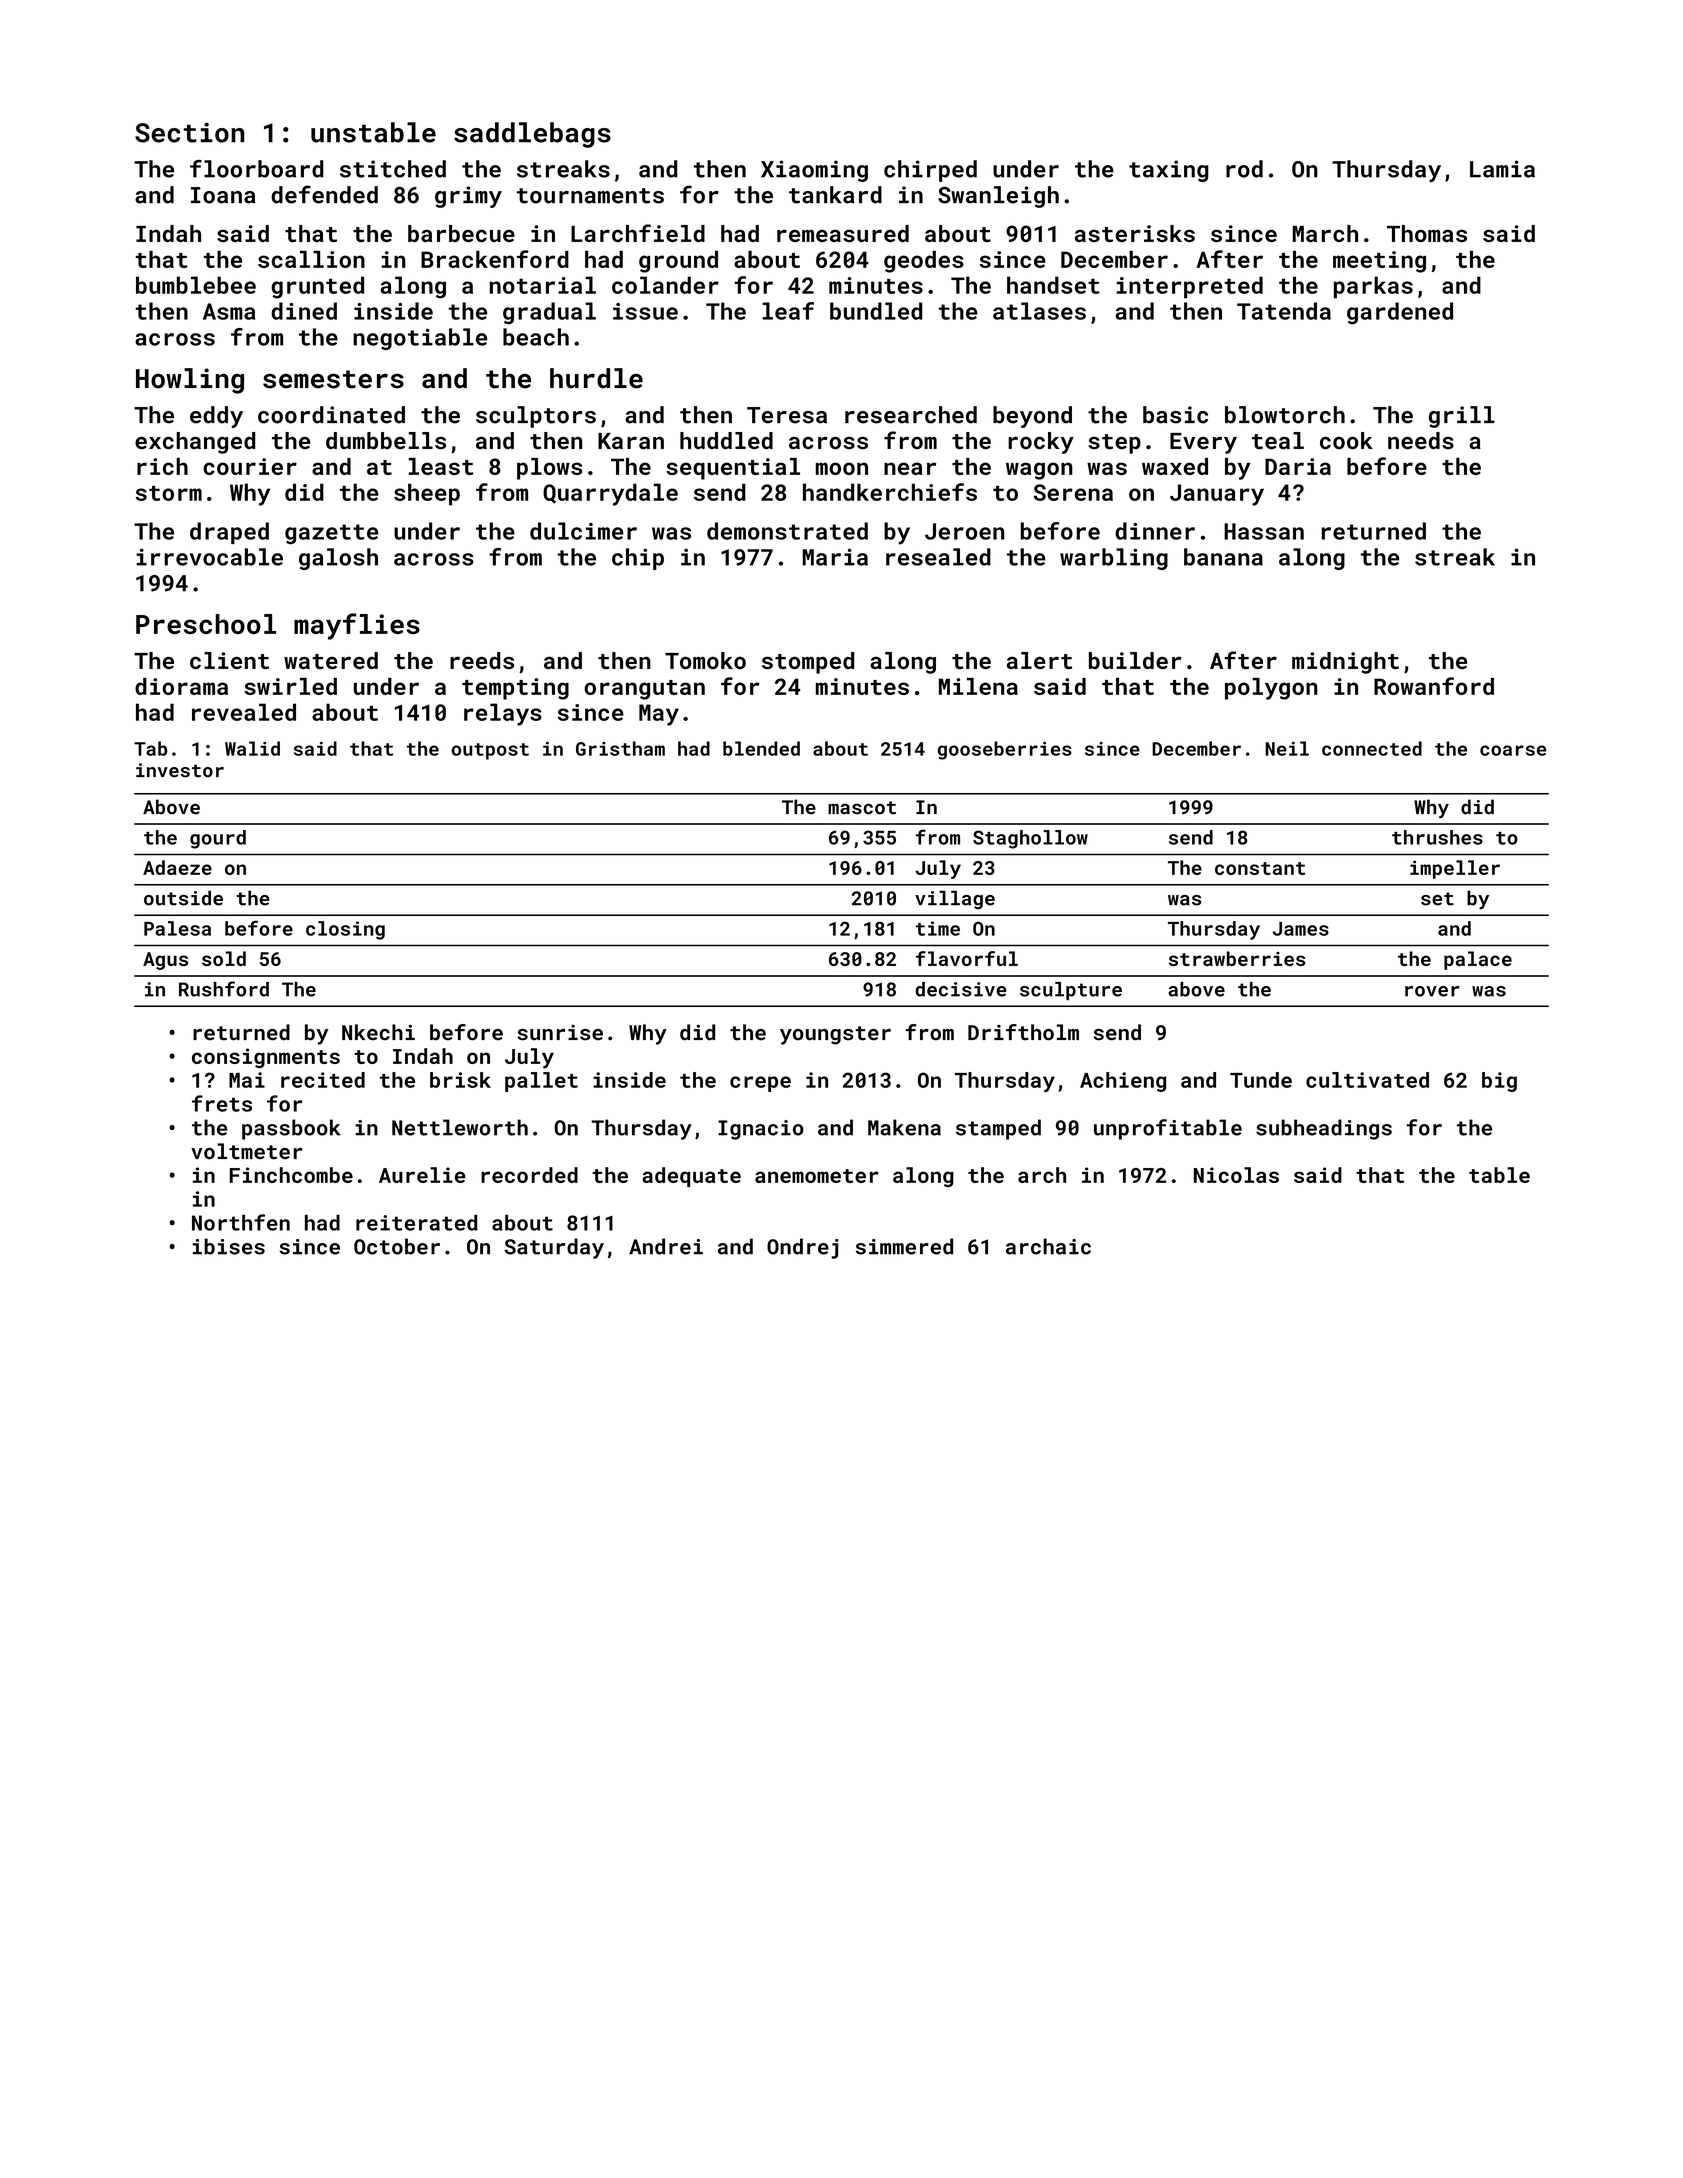 This page has width=1683, height=2178. What do you see at coordinates (904, 1246) in the page?
I see `simmered` at bounding box center [904, 1246].
